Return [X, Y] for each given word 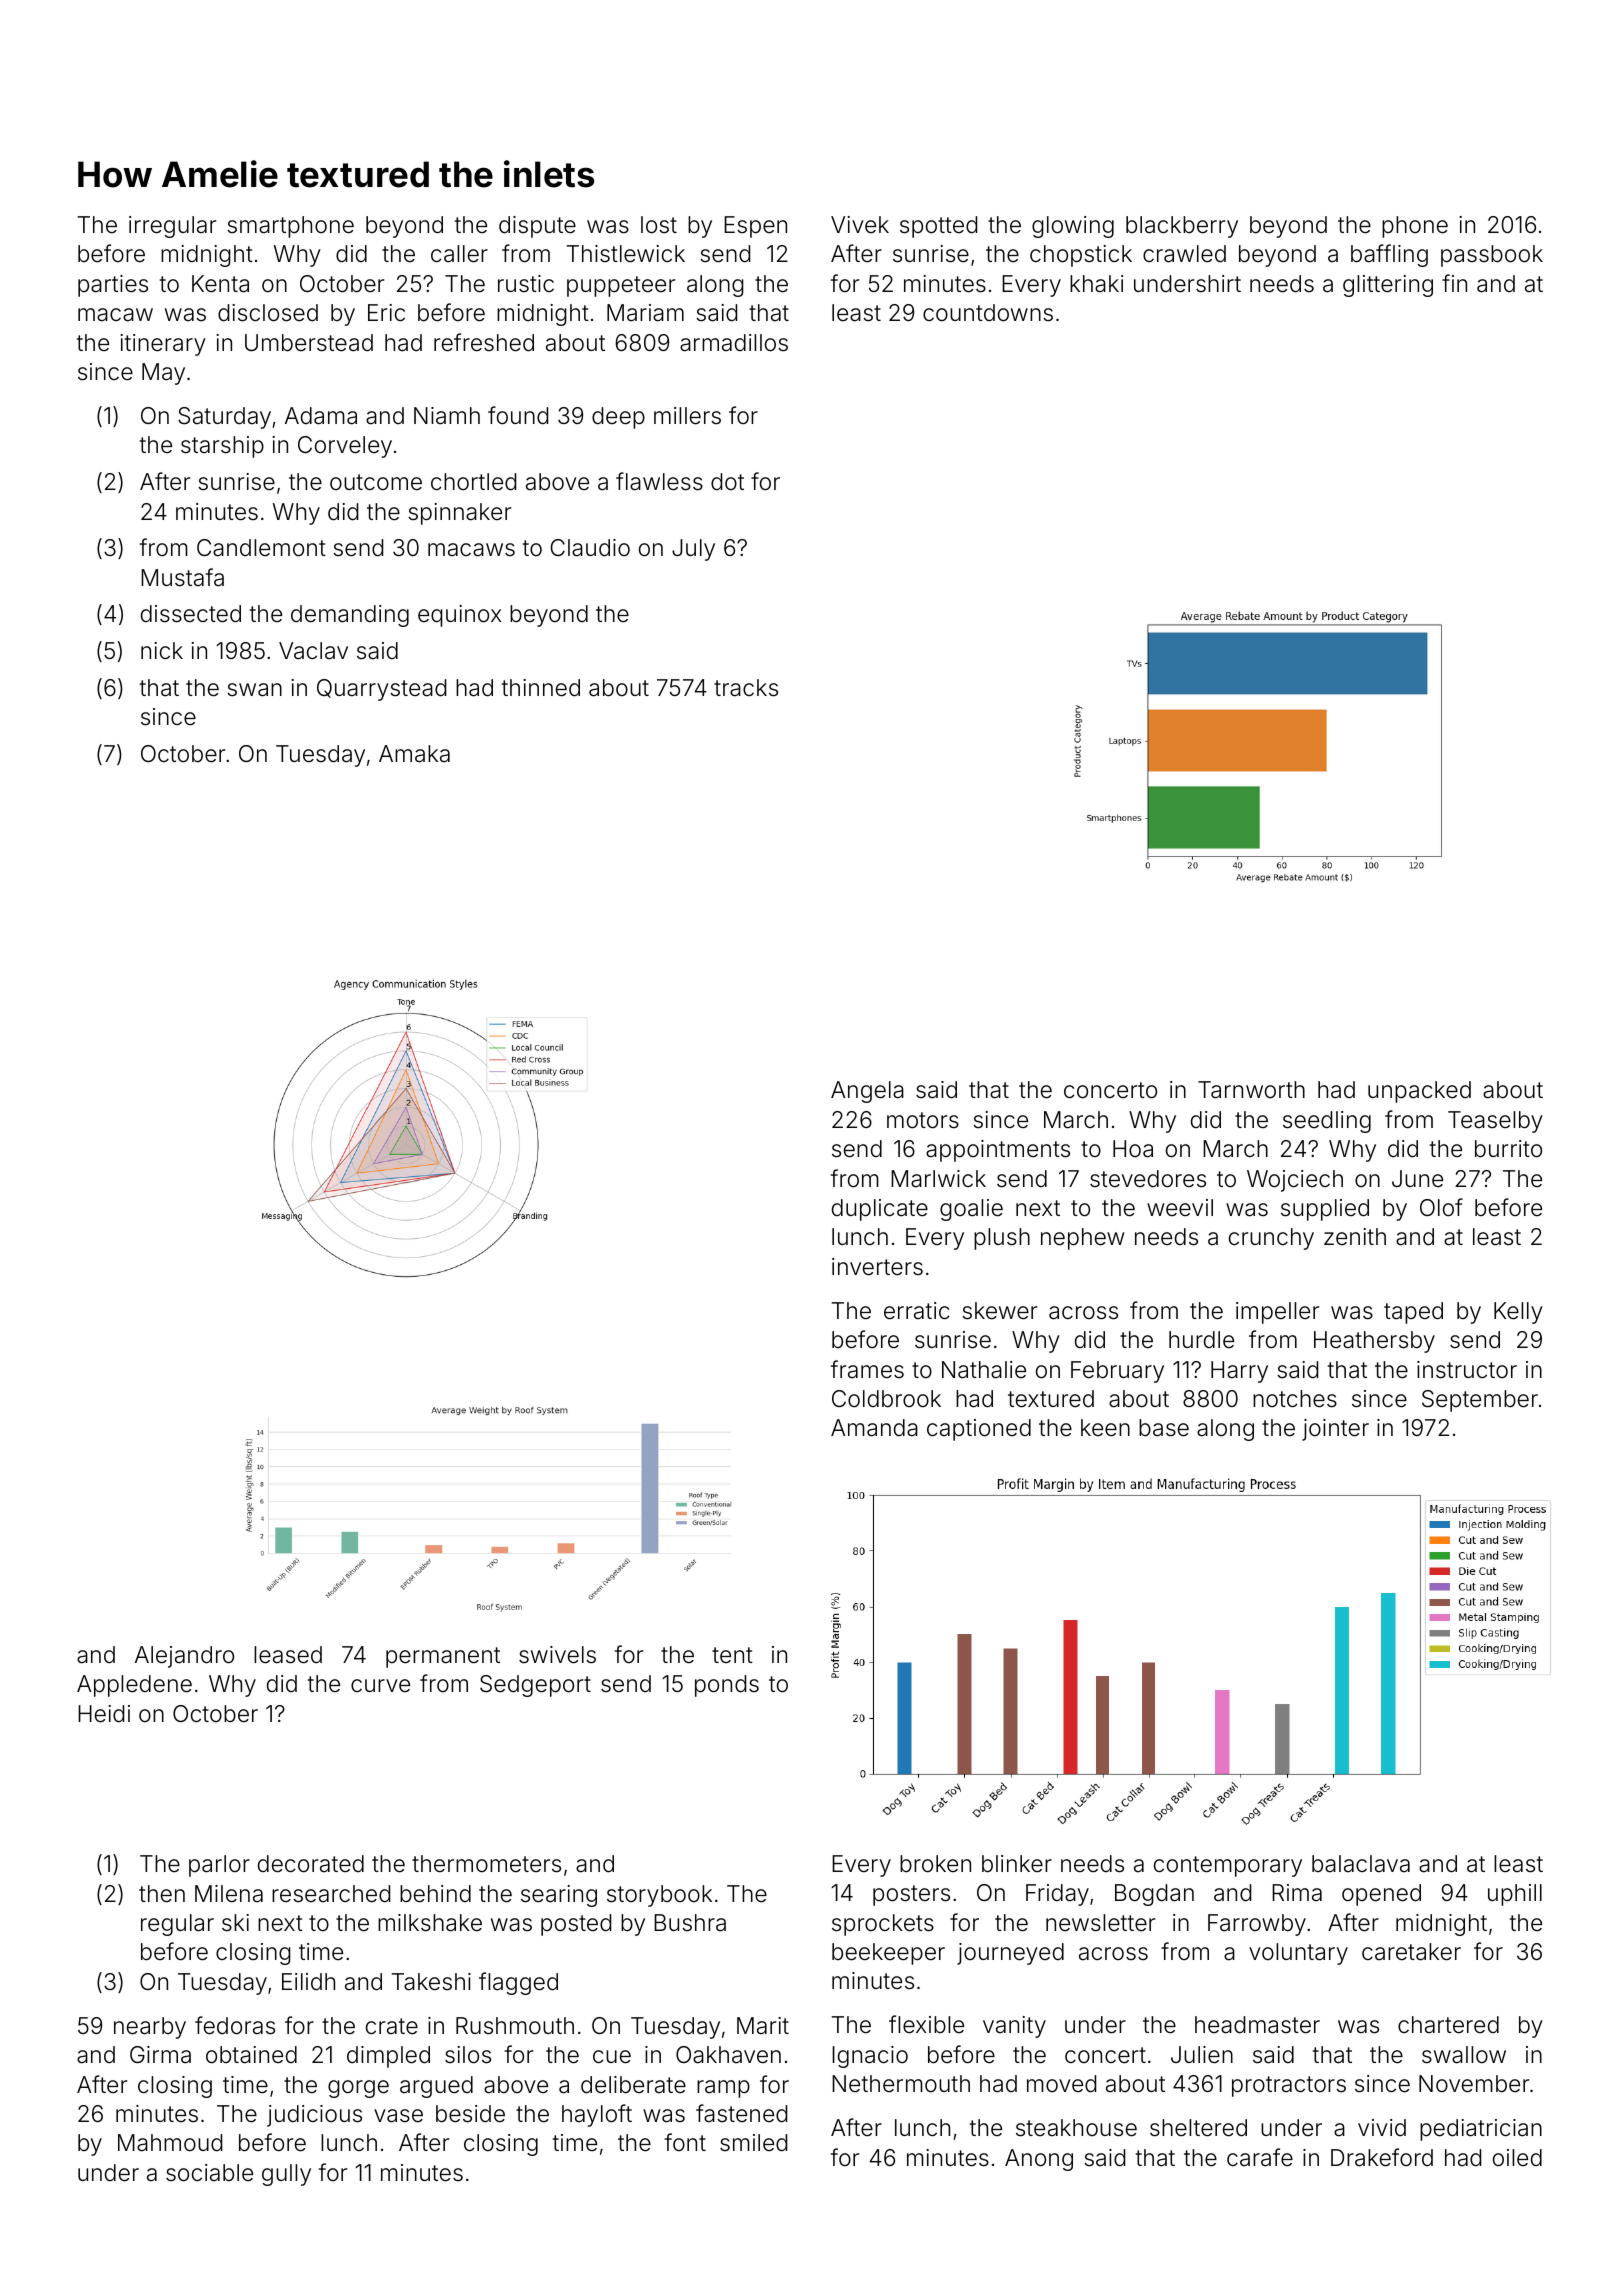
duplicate [880, 1210]
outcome [376, 482]
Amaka [414, 754]
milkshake [430, 1923]
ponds [727, 1686]
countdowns [988, 313]
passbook [1492, 256]
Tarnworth [1251, 1090]
